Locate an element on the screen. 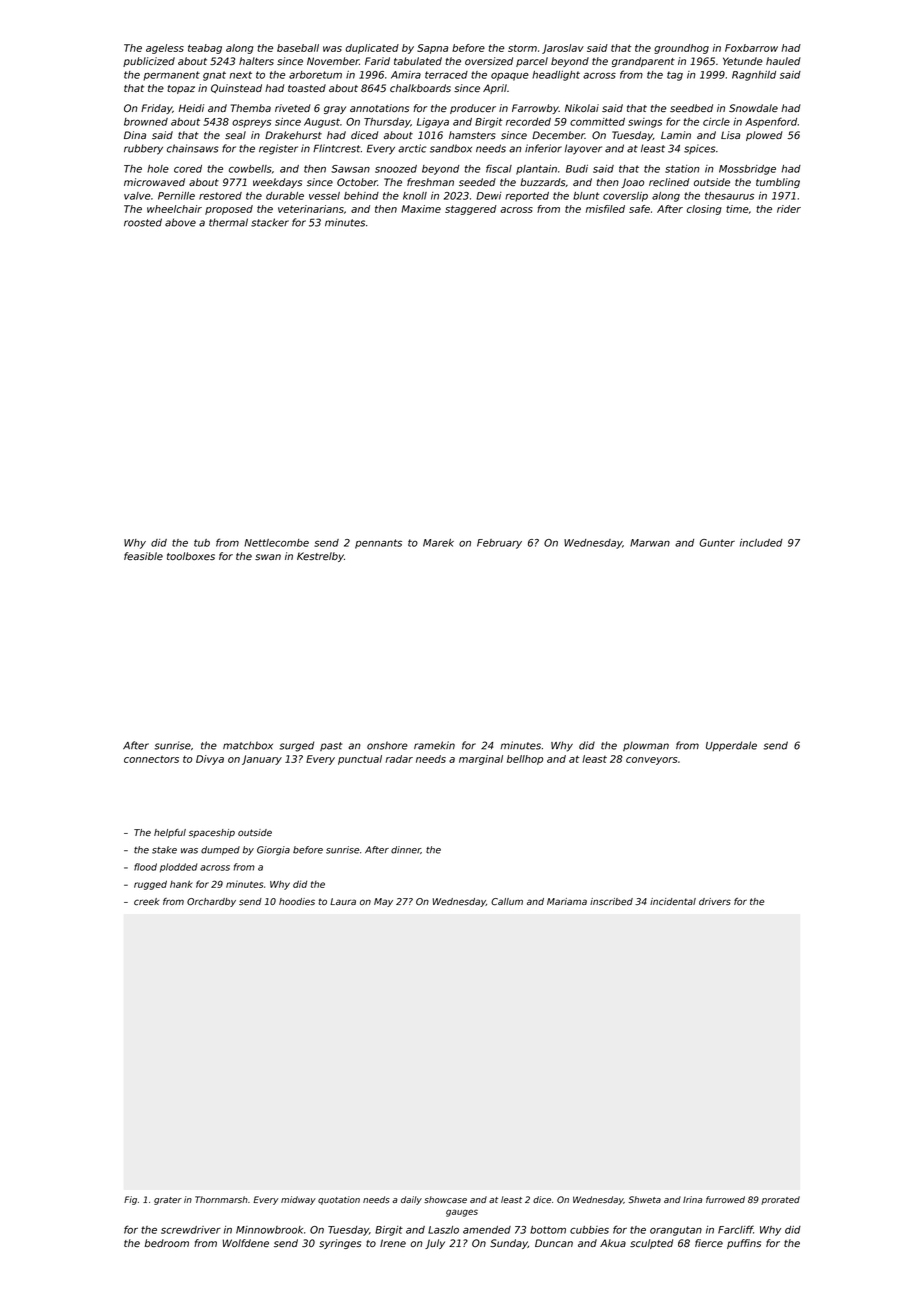  syringes is located at coordinates (340, 1244).
